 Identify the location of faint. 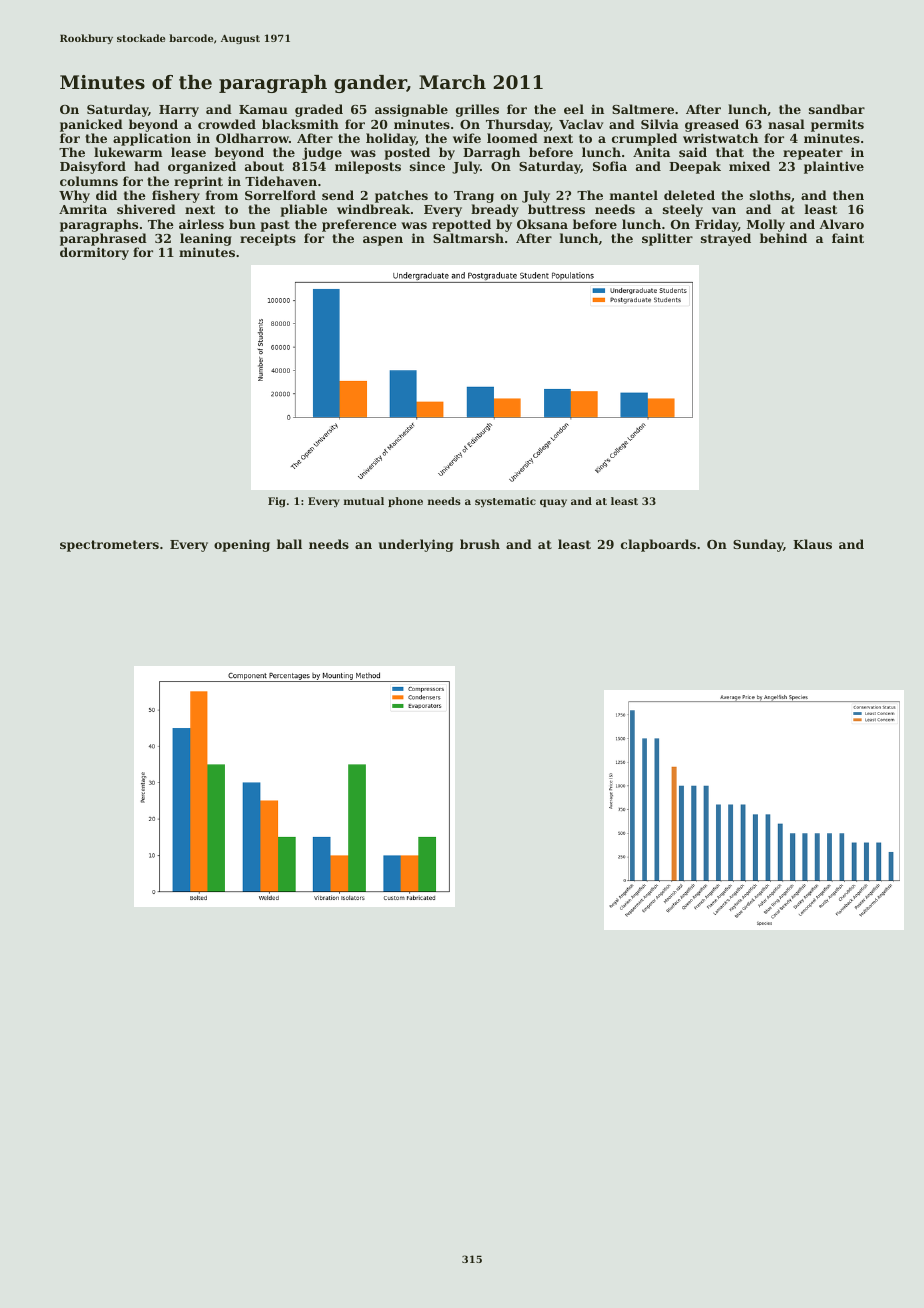
(848, 238).
